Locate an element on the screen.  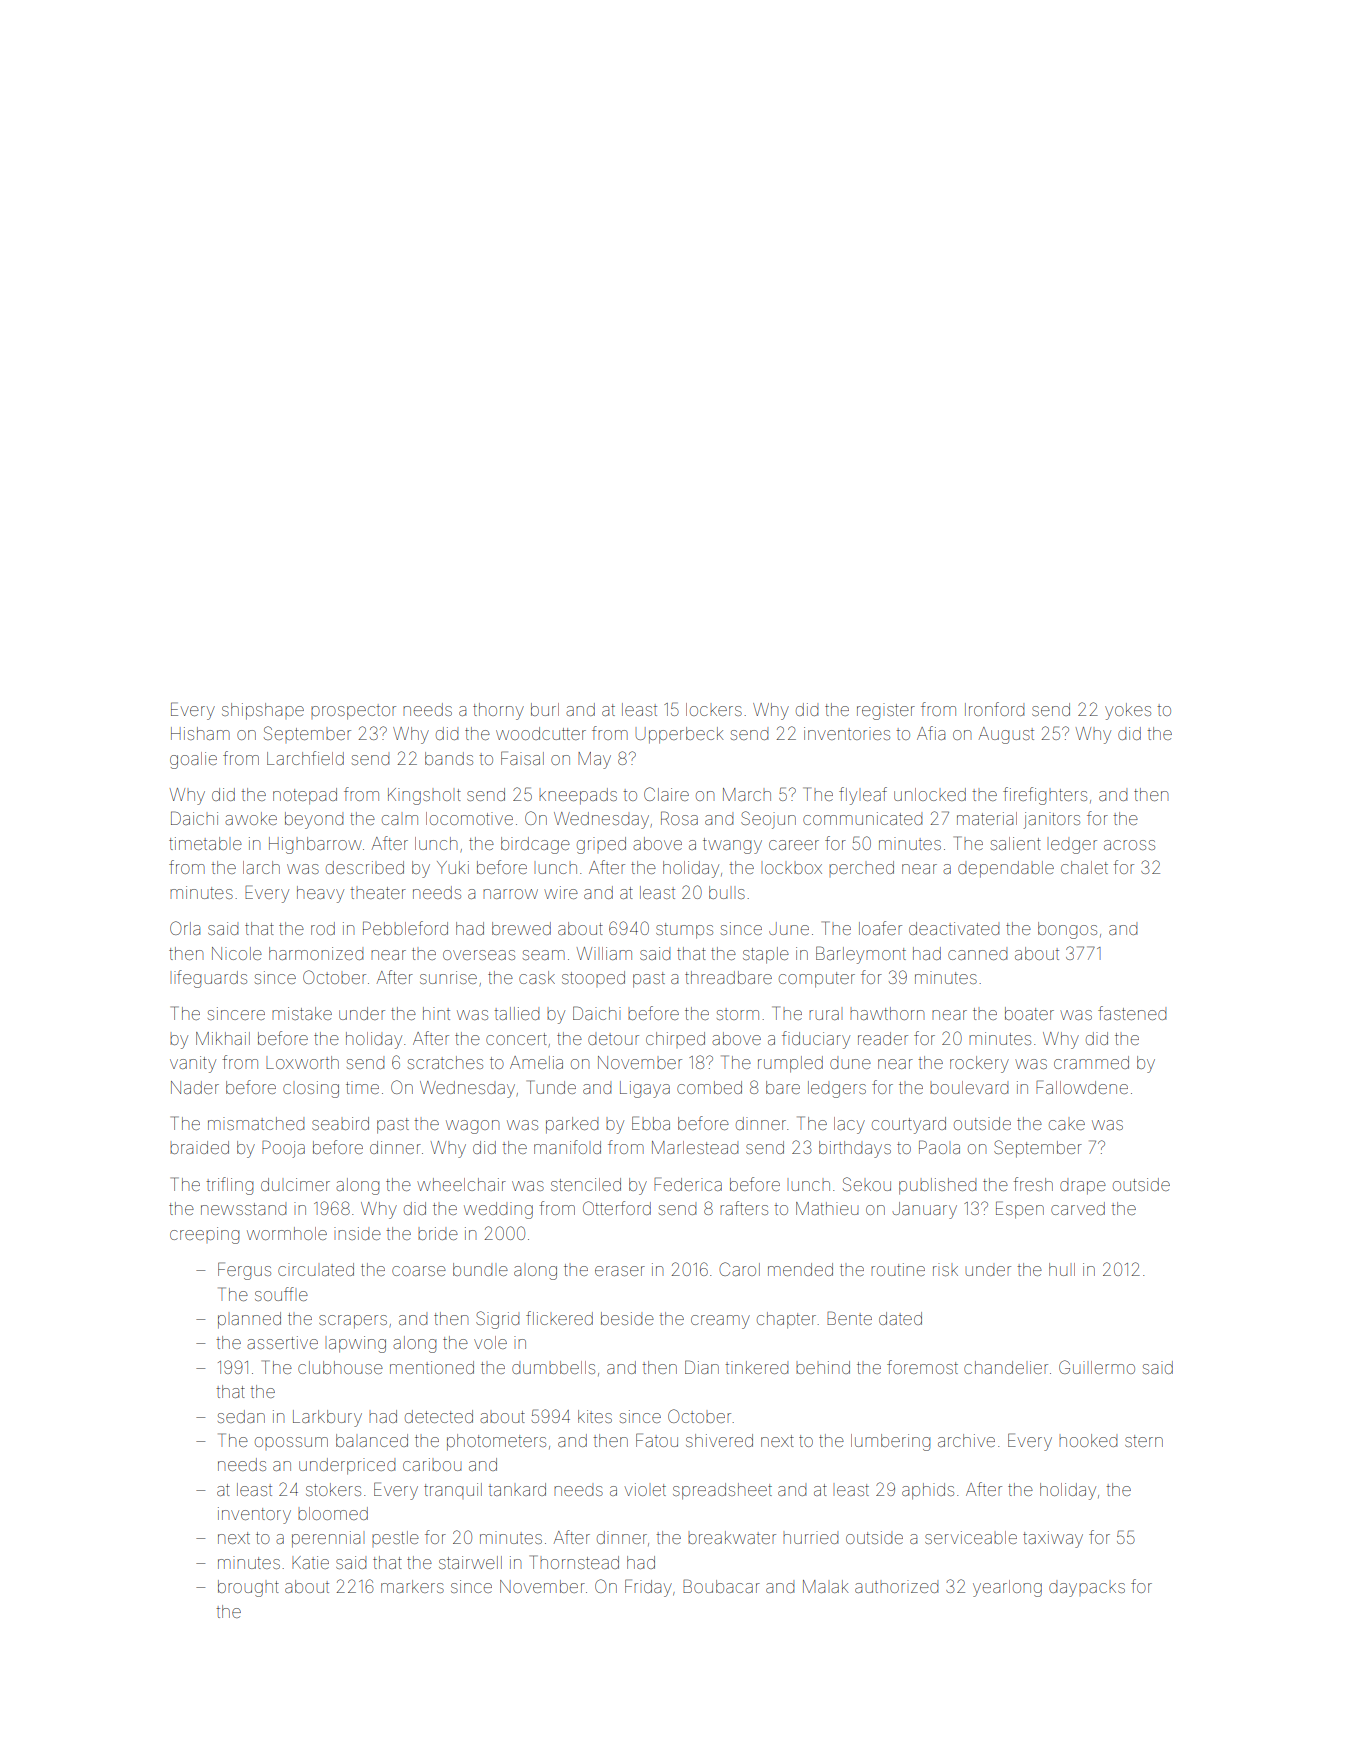
spreadsheet is located at coordinates (722, 1491).
